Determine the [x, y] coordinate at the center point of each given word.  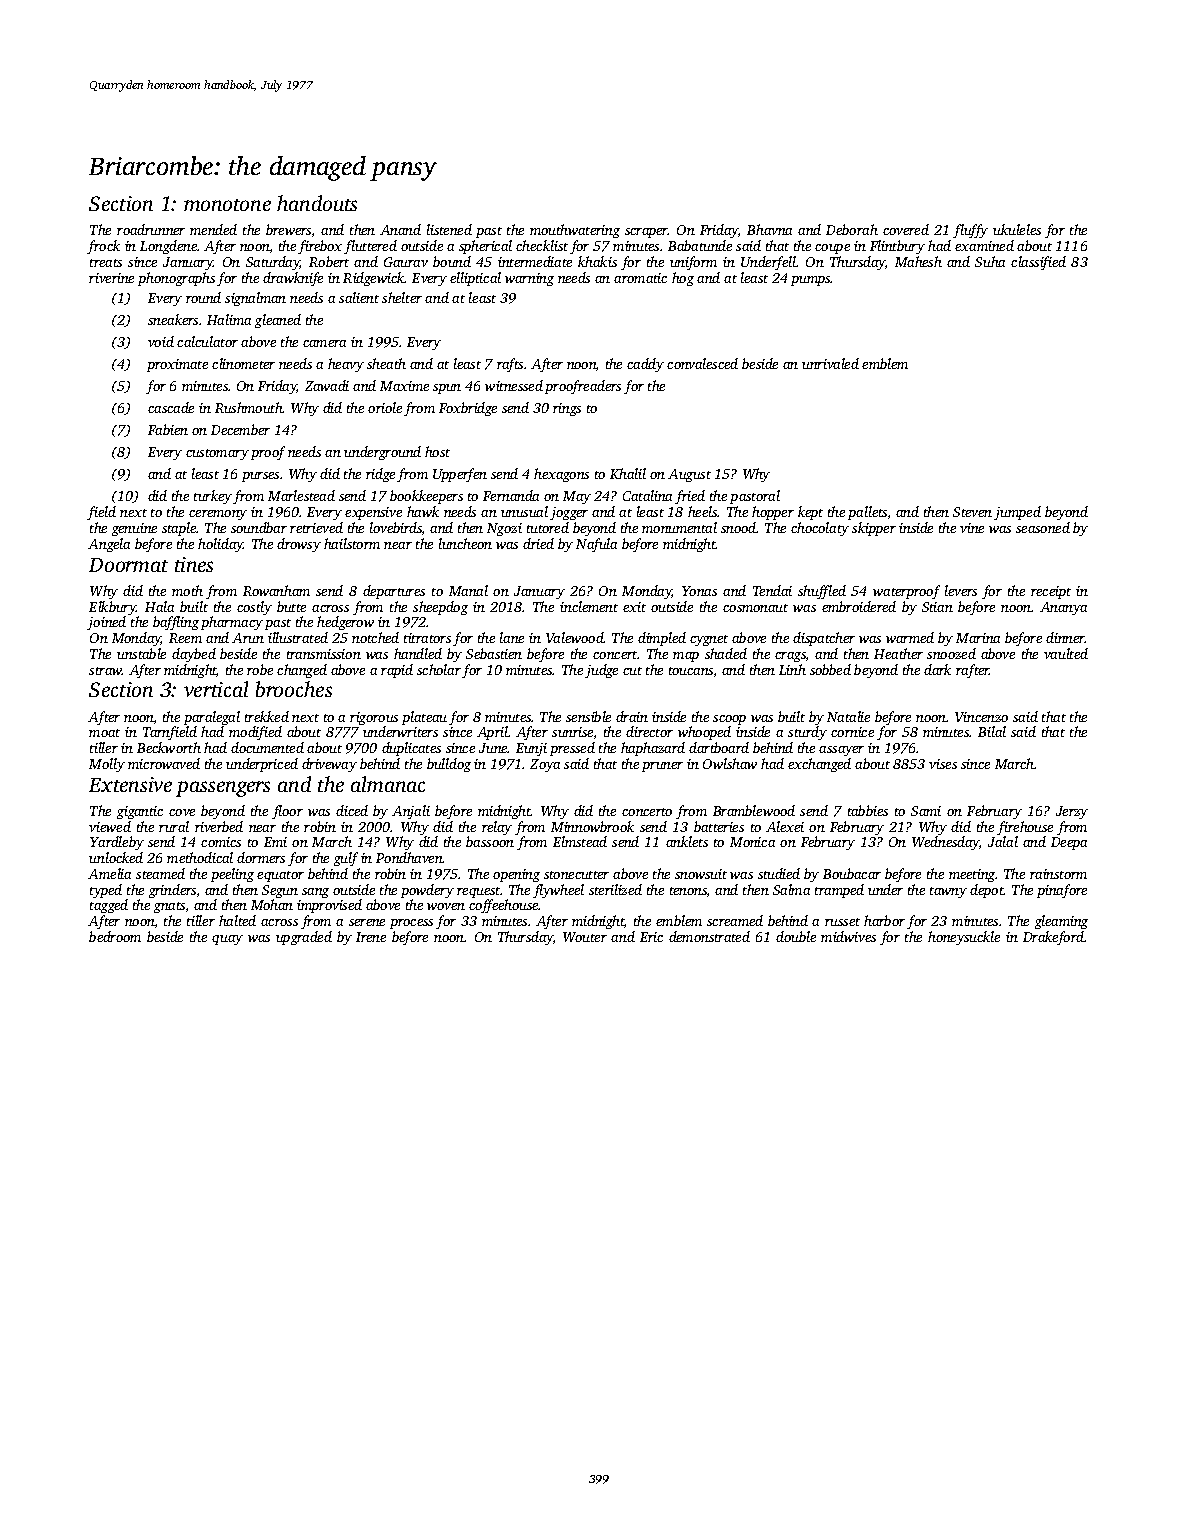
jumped [1017, 513]
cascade [171, 407]
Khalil [628, 473]
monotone [227, 205]
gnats [169, 907]
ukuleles [1017, 229]
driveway [329, 765]
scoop [729, 720]
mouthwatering [575, 231]
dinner [1065, 637]
